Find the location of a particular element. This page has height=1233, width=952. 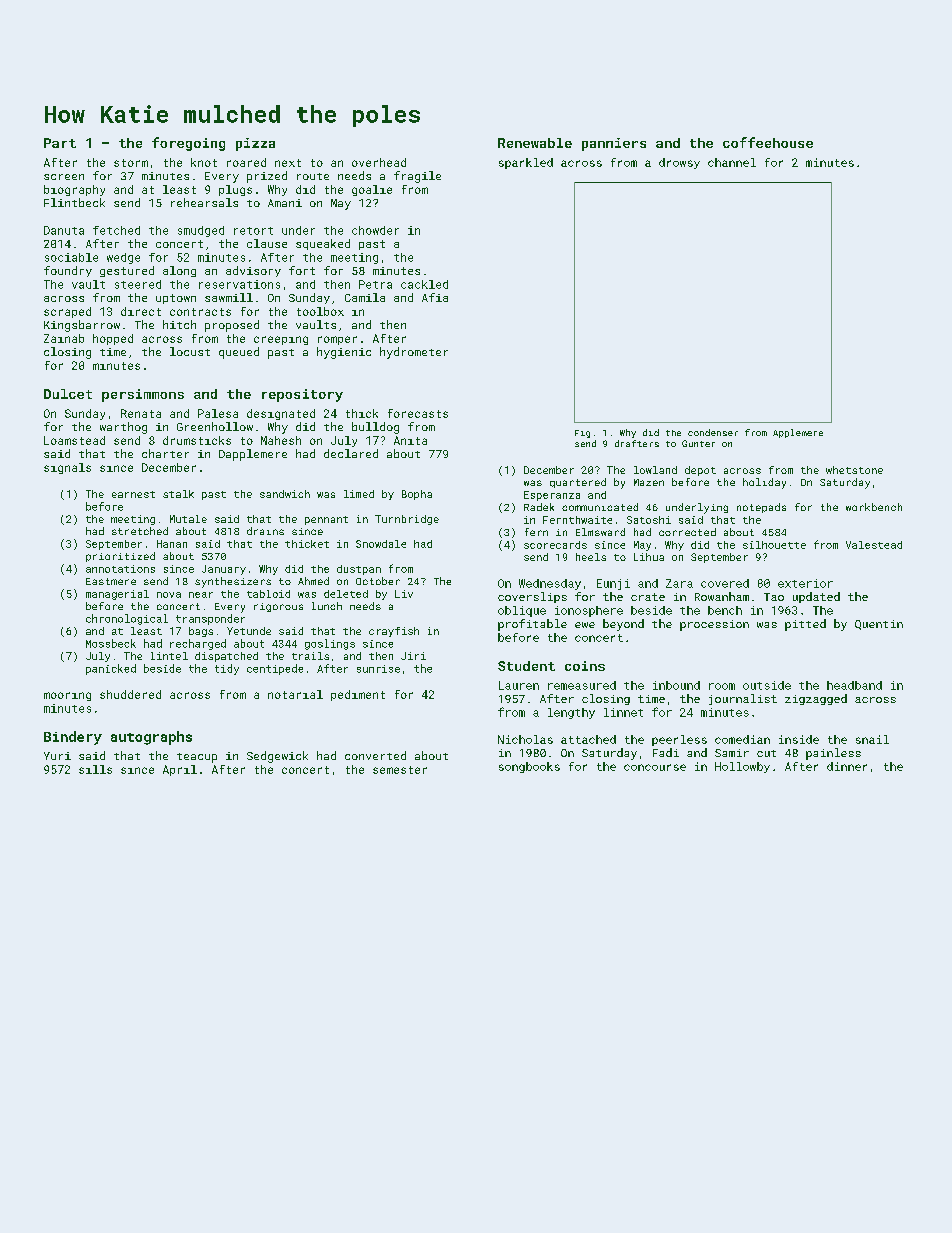

condenser is located at coordinates (713, 432).
